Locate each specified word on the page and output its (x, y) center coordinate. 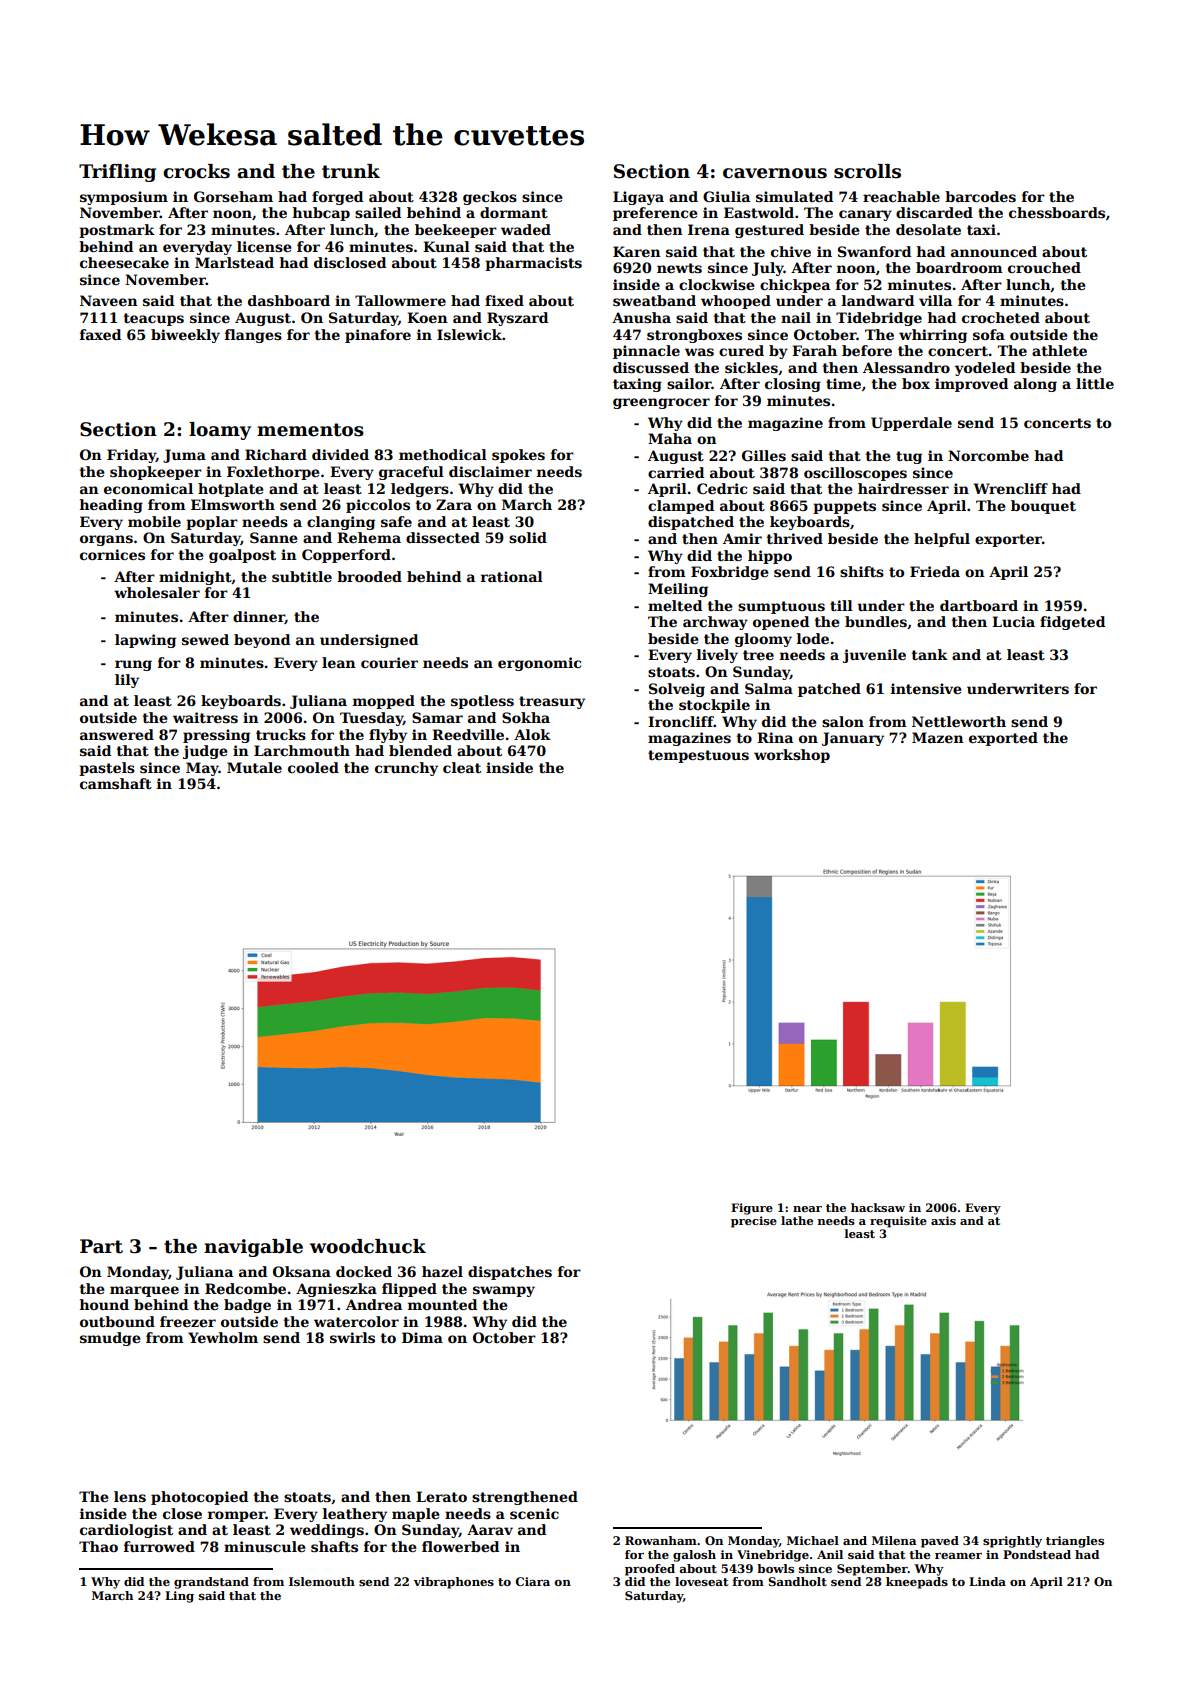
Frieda (935, 571)
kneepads (917, 1583)
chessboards (1057, 212)
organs (106, 540)
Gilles (764, 455)
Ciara (533, 1581)
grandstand (211, 1583)
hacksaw (878, 1207)
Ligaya (638, 198)
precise (754, 1222)
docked (364, 1271)
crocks (196, 171)
